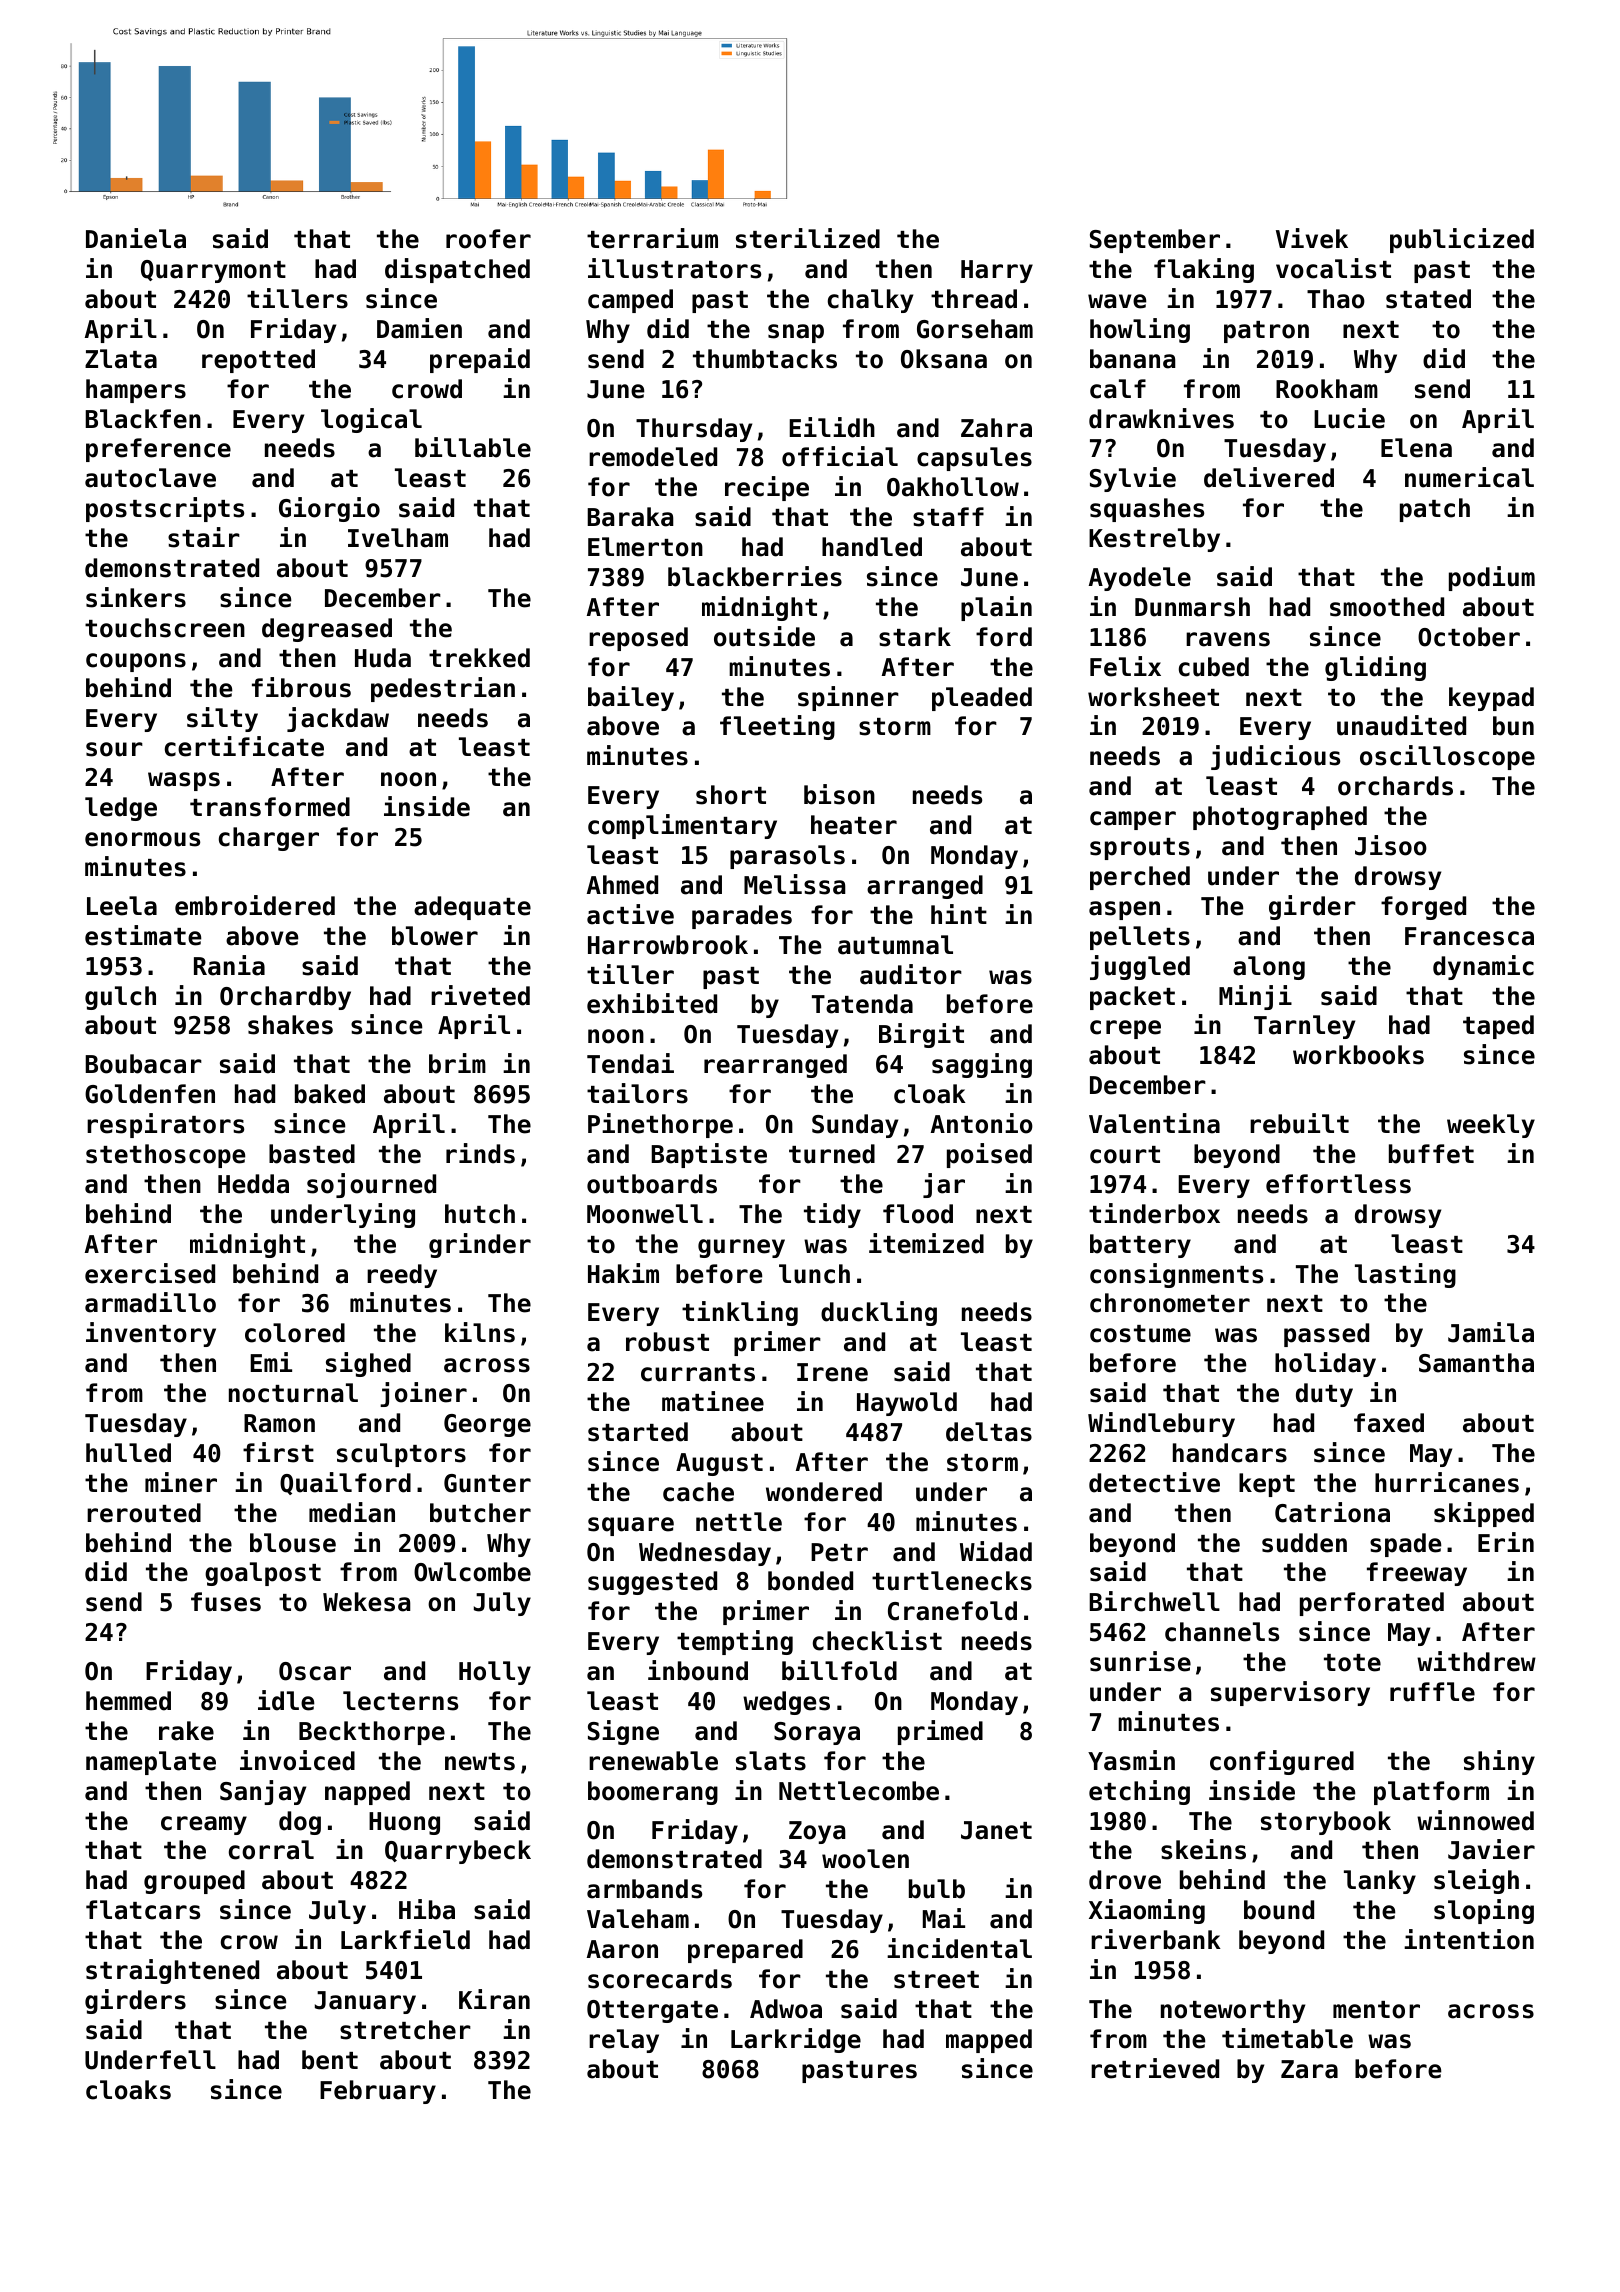 The image size is (1620, 2292). I want to click on shiny, so click(1499, 1762).
